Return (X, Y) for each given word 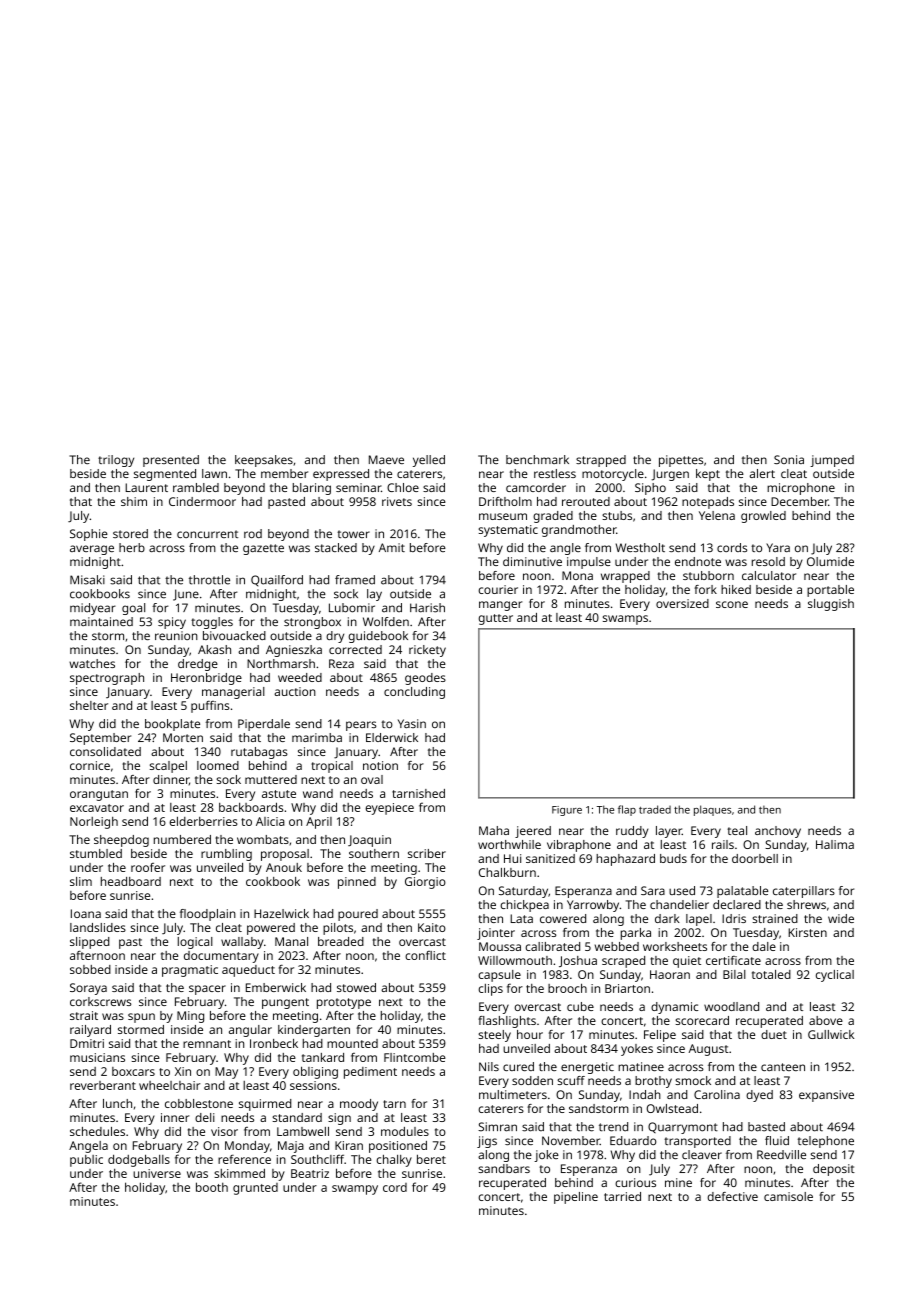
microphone (801, 489)
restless (555, 473)
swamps (625, 620)
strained (775, 918)
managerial (233, 693)
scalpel (168, 767)
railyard (90, 1031)
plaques (712, 810)
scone (732, 604)
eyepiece (389, 809)
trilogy (116, 461)
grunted (255, 1189)
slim (81, 881)
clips (490, 990)
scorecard (702, 1020)
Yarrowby (593, 906)
